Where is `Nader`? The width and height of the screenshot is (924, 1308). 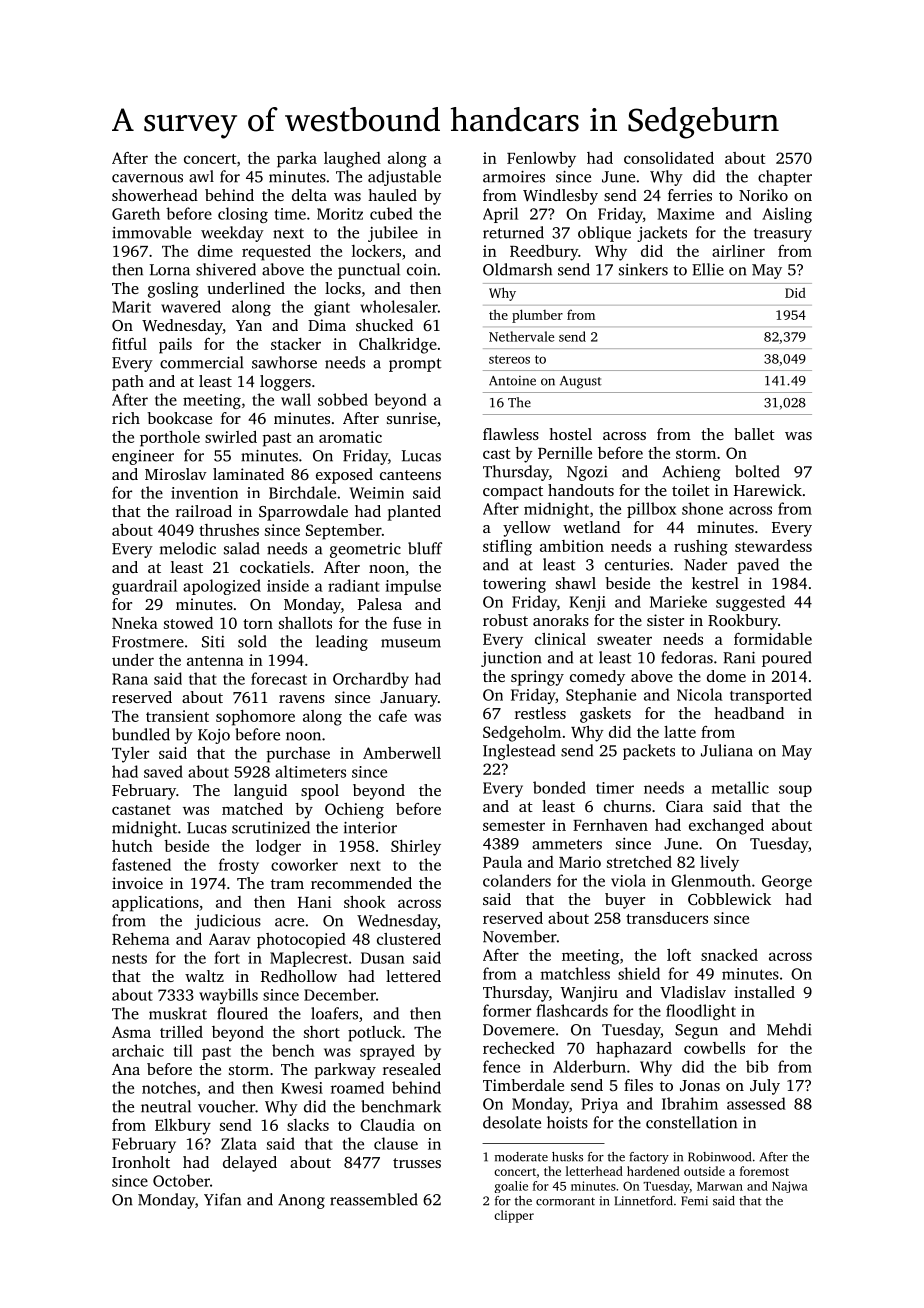 Nader is located at coordinates (705, 564).
